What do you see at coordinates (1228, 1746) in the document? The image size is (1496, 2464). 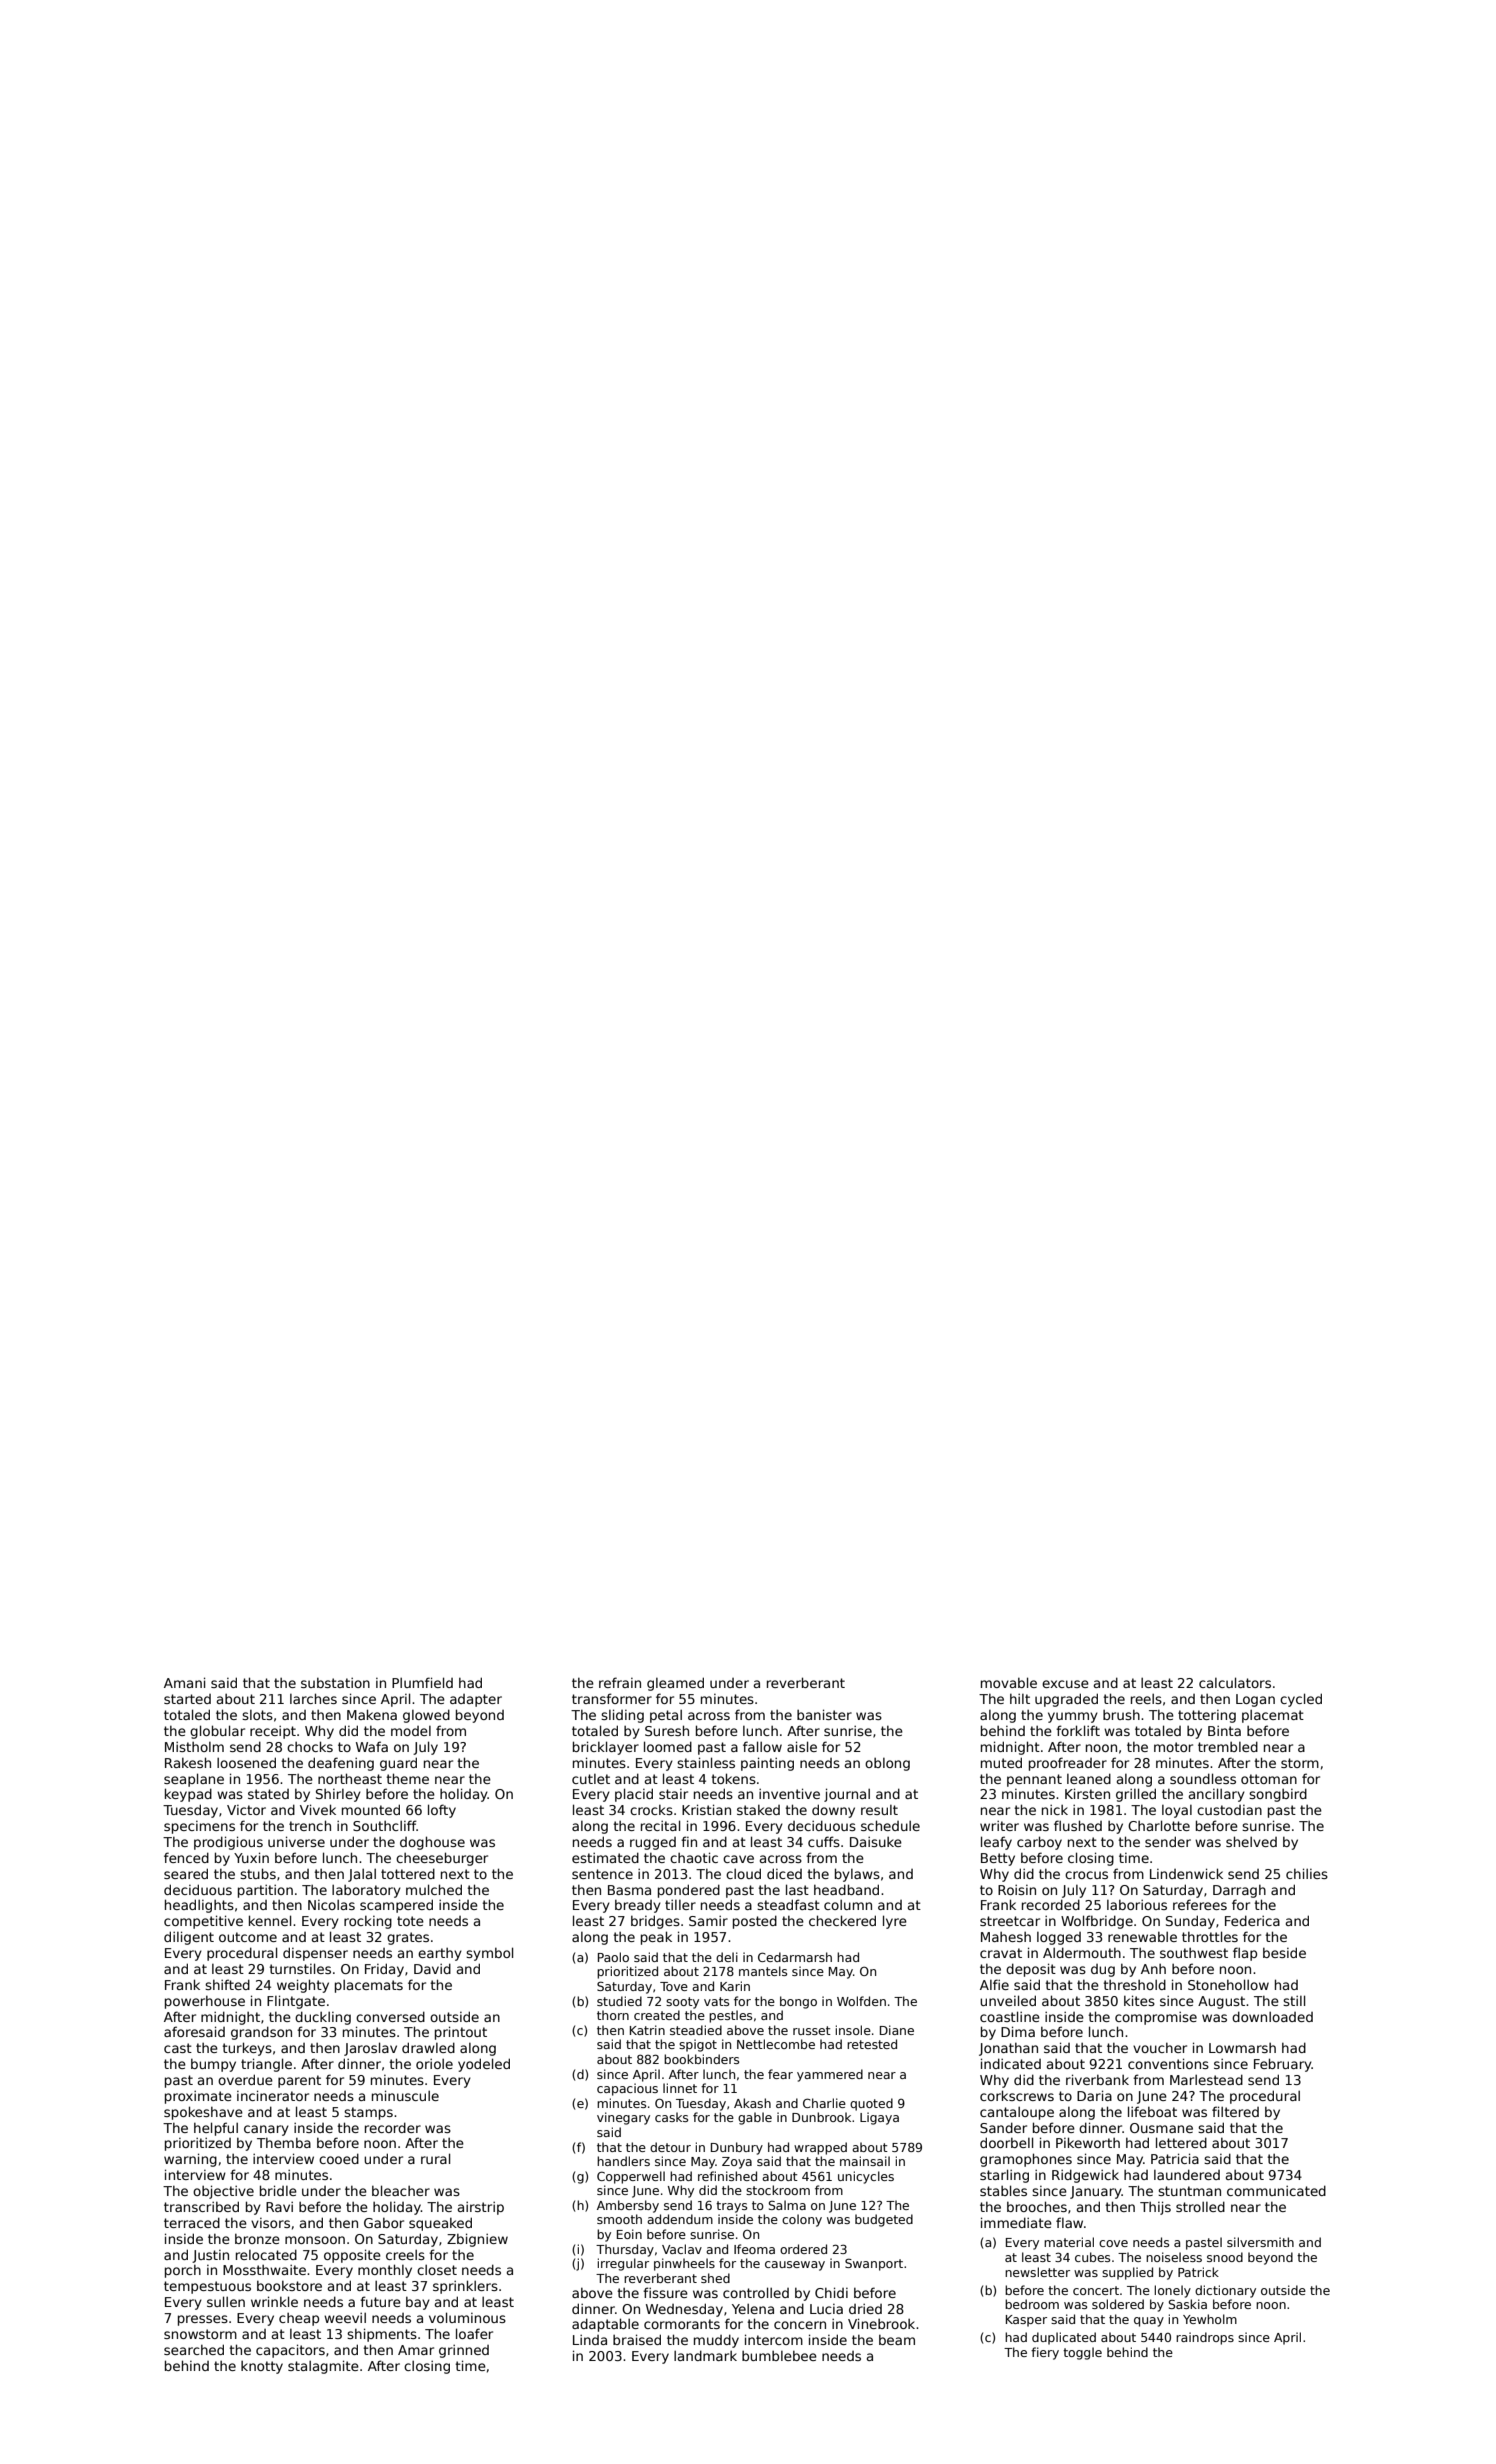 I see `trembled` at bounding box center [1228, 1746].
